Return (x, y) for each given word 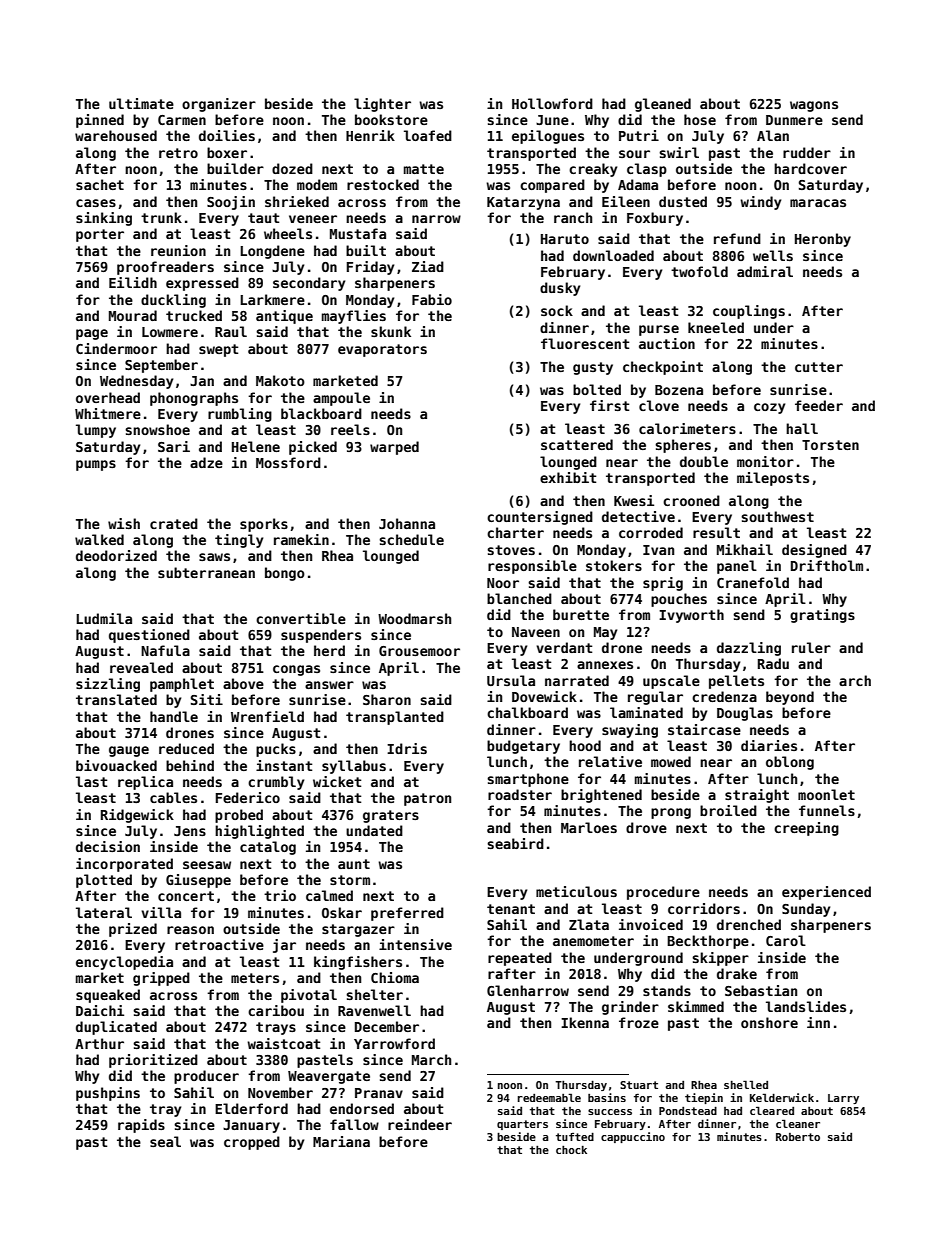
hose (700, 119)
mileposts (773, 479)
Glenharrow (528, 990)
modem (317, 184)
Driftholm (827, 565)
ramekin (301, 539)
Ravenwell (374, 1010)
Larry (843, 1099)
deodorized (116, 555)
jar (284, 946)
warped (394, 448)
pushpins (108, 1094)
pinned (100, 121)
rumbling (240, 415)
